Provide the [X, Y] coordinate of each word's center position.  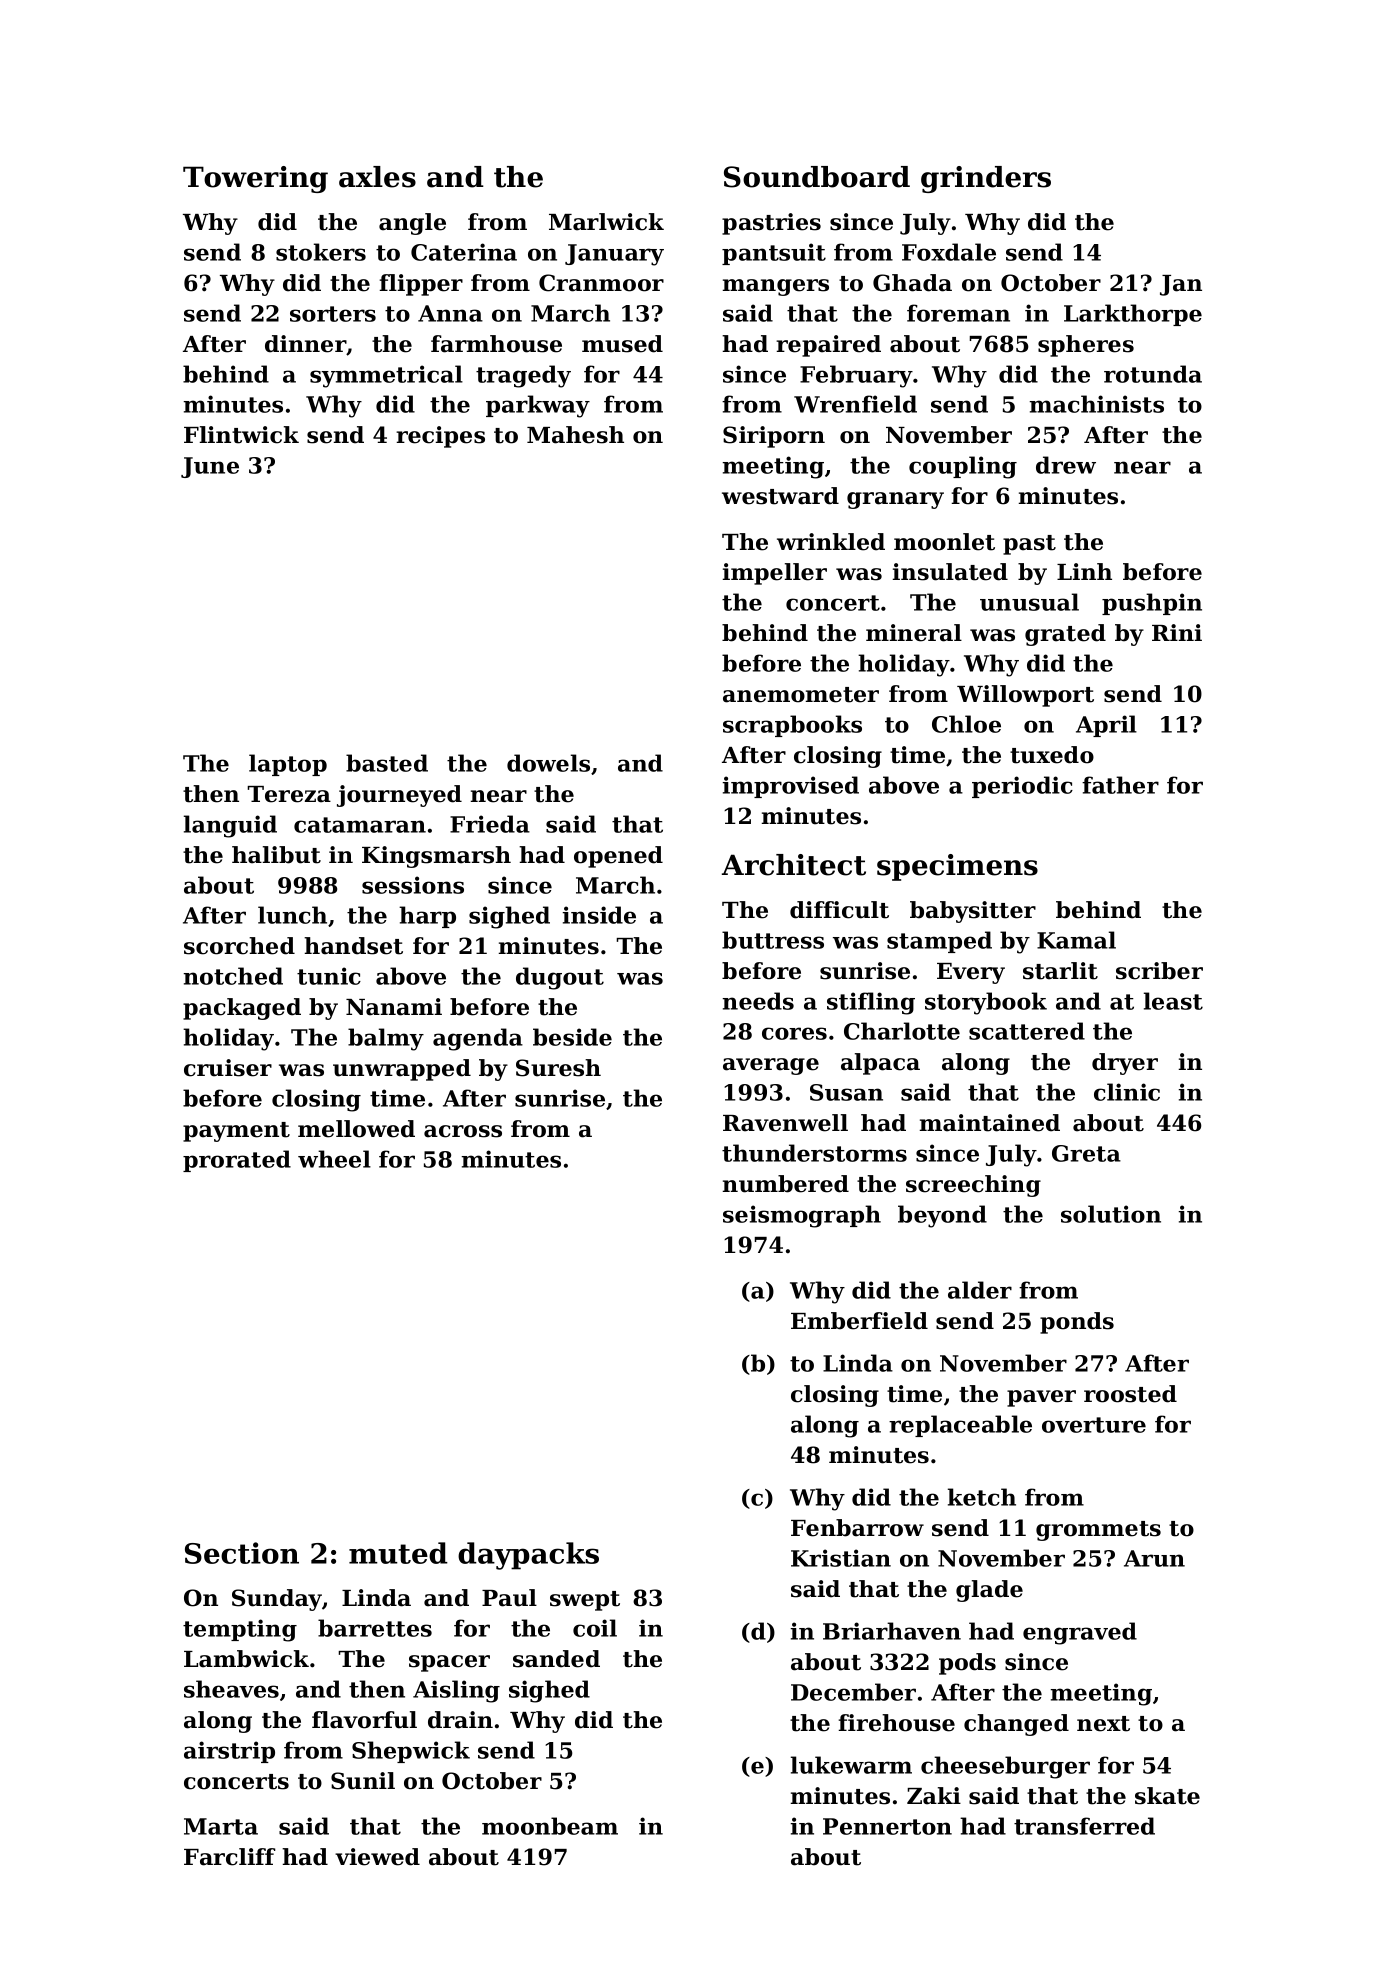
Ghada [912, 283]
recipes [440, 437]
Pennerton [887, 1826]
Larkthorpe [1133, 315]
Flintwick [241, 435]
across [463, 1131]
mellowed [356, 1129]
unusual [1029, 602]
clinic [1127, 1092]
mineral [914, 633]
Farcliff [230, 1857]
